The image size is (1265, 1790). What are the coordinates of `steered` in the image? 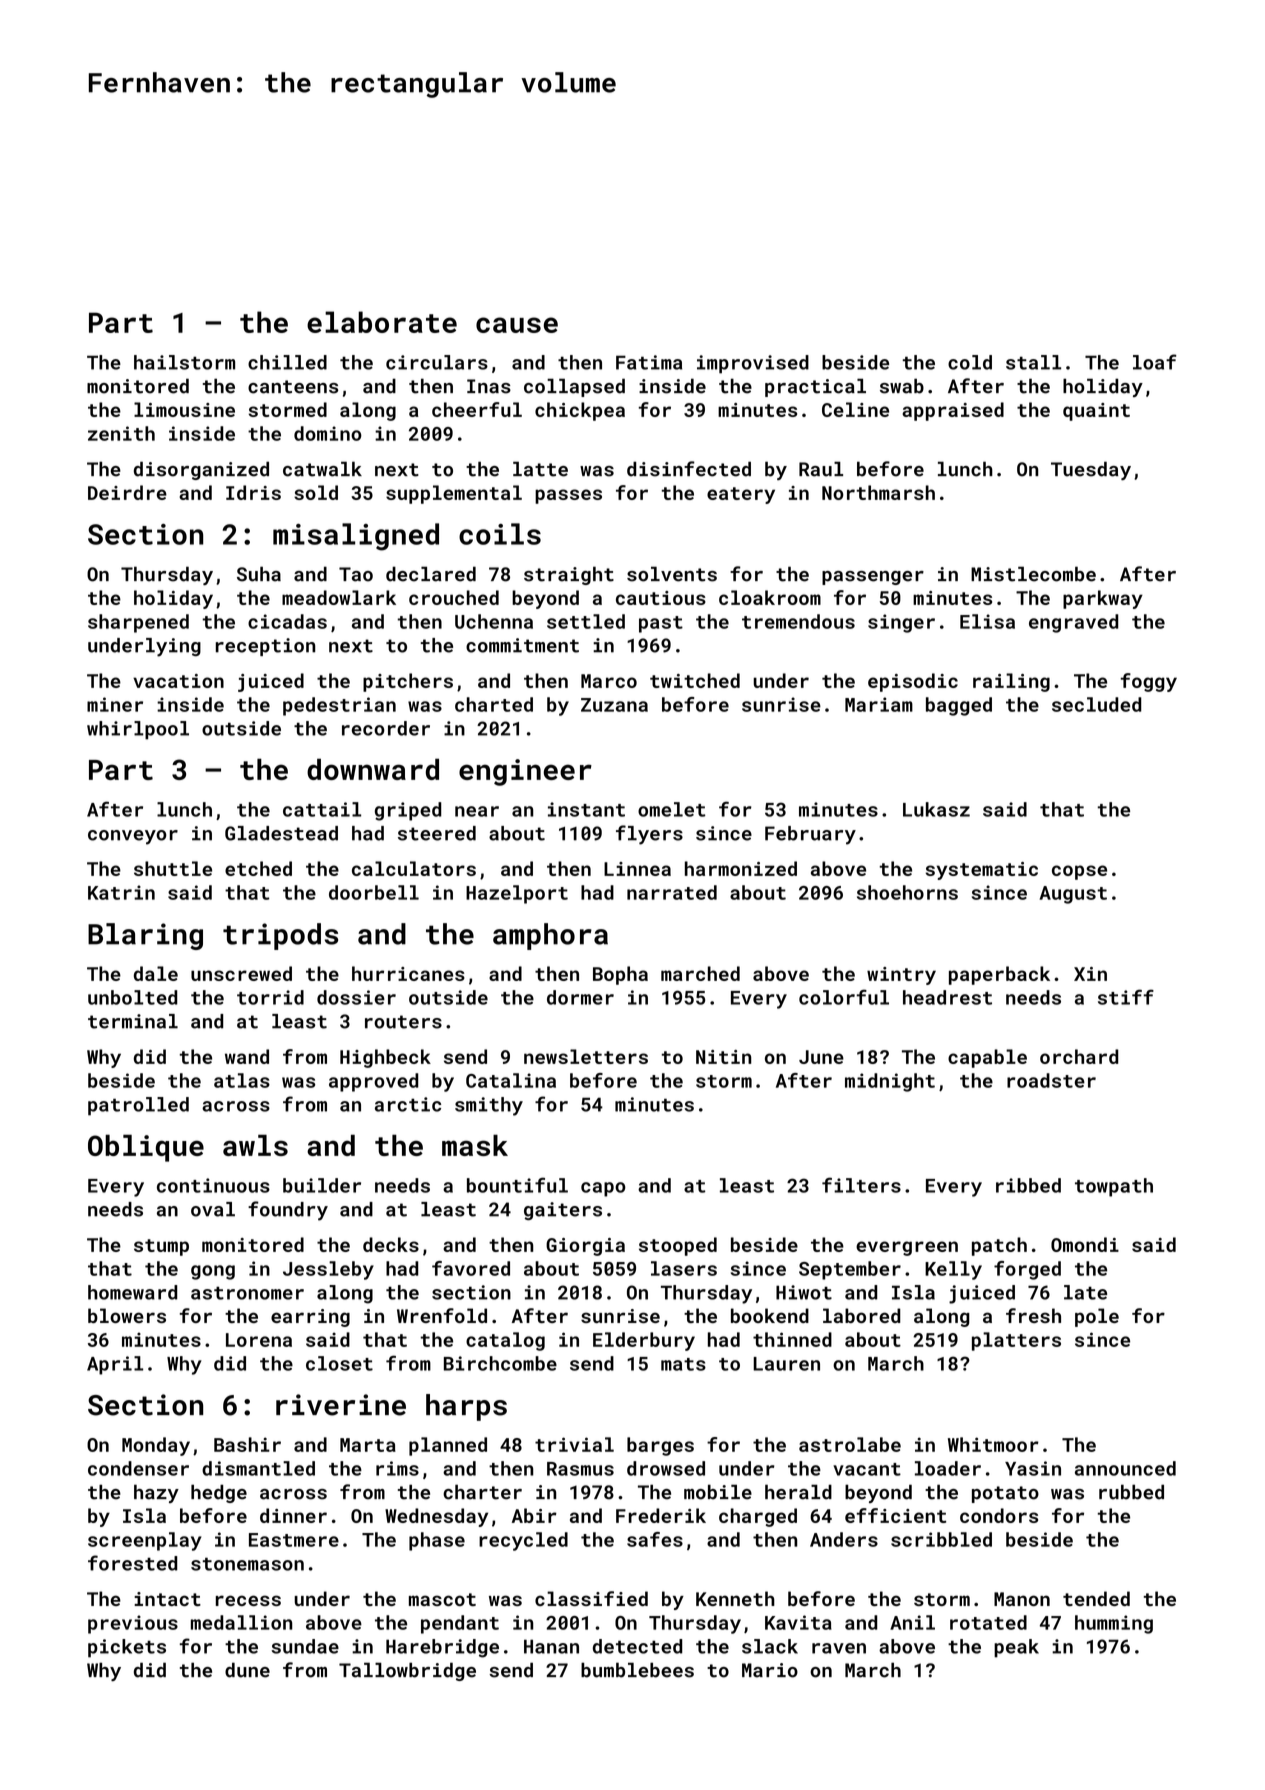 It's located at (437, 833).
